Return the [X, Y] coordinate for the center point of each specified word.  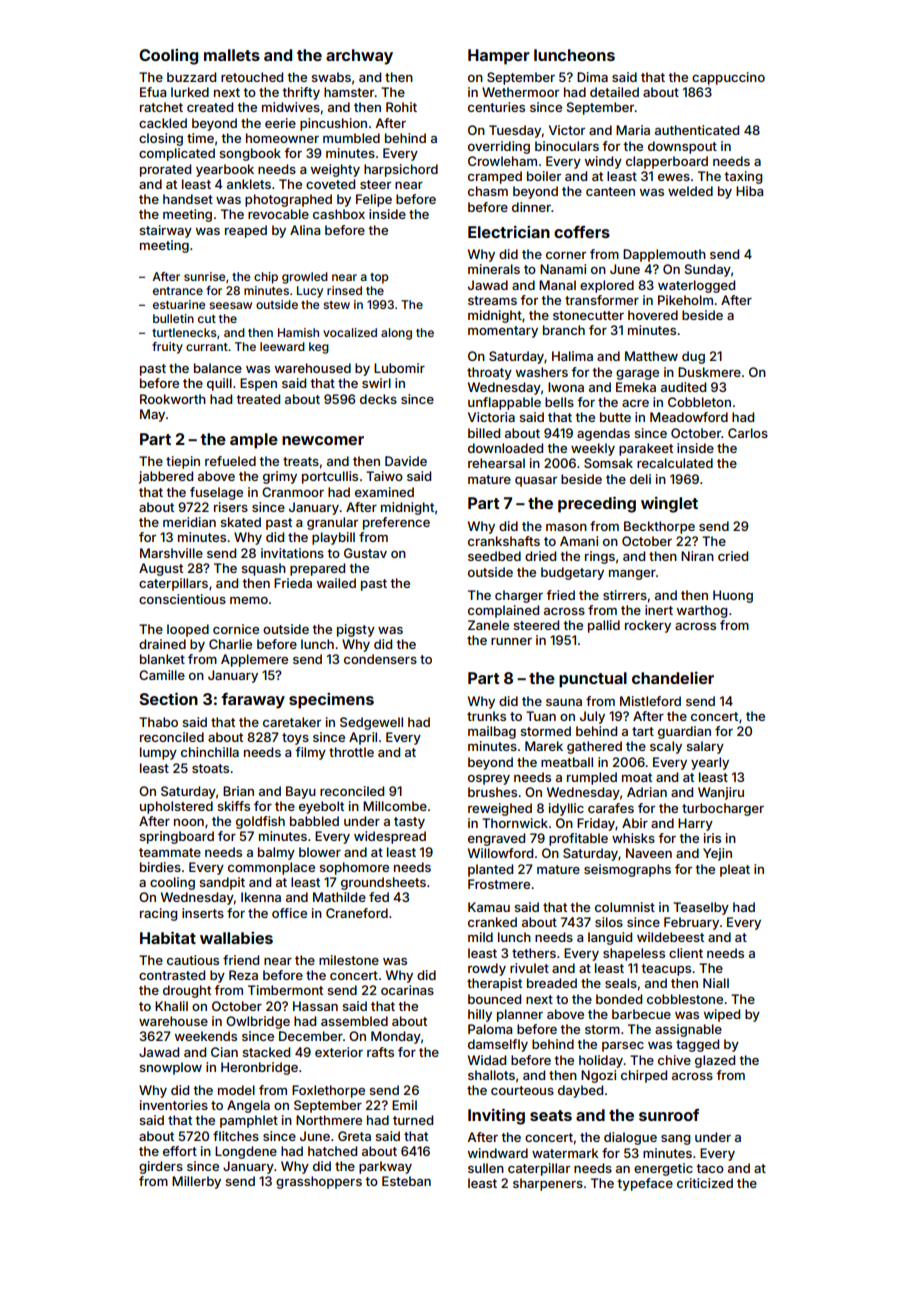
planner [520, 1015]
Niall [716, 983]
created [210, 107]
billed [484, 433]
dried [540, 556]
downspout [682, 147]
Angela [248, 1106]
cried [733, 556]
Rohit [401, 107]
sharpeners [548, 1184]
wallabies [236, 938]
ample [254, 441]
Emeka [636, 387]
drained [162, 644]
